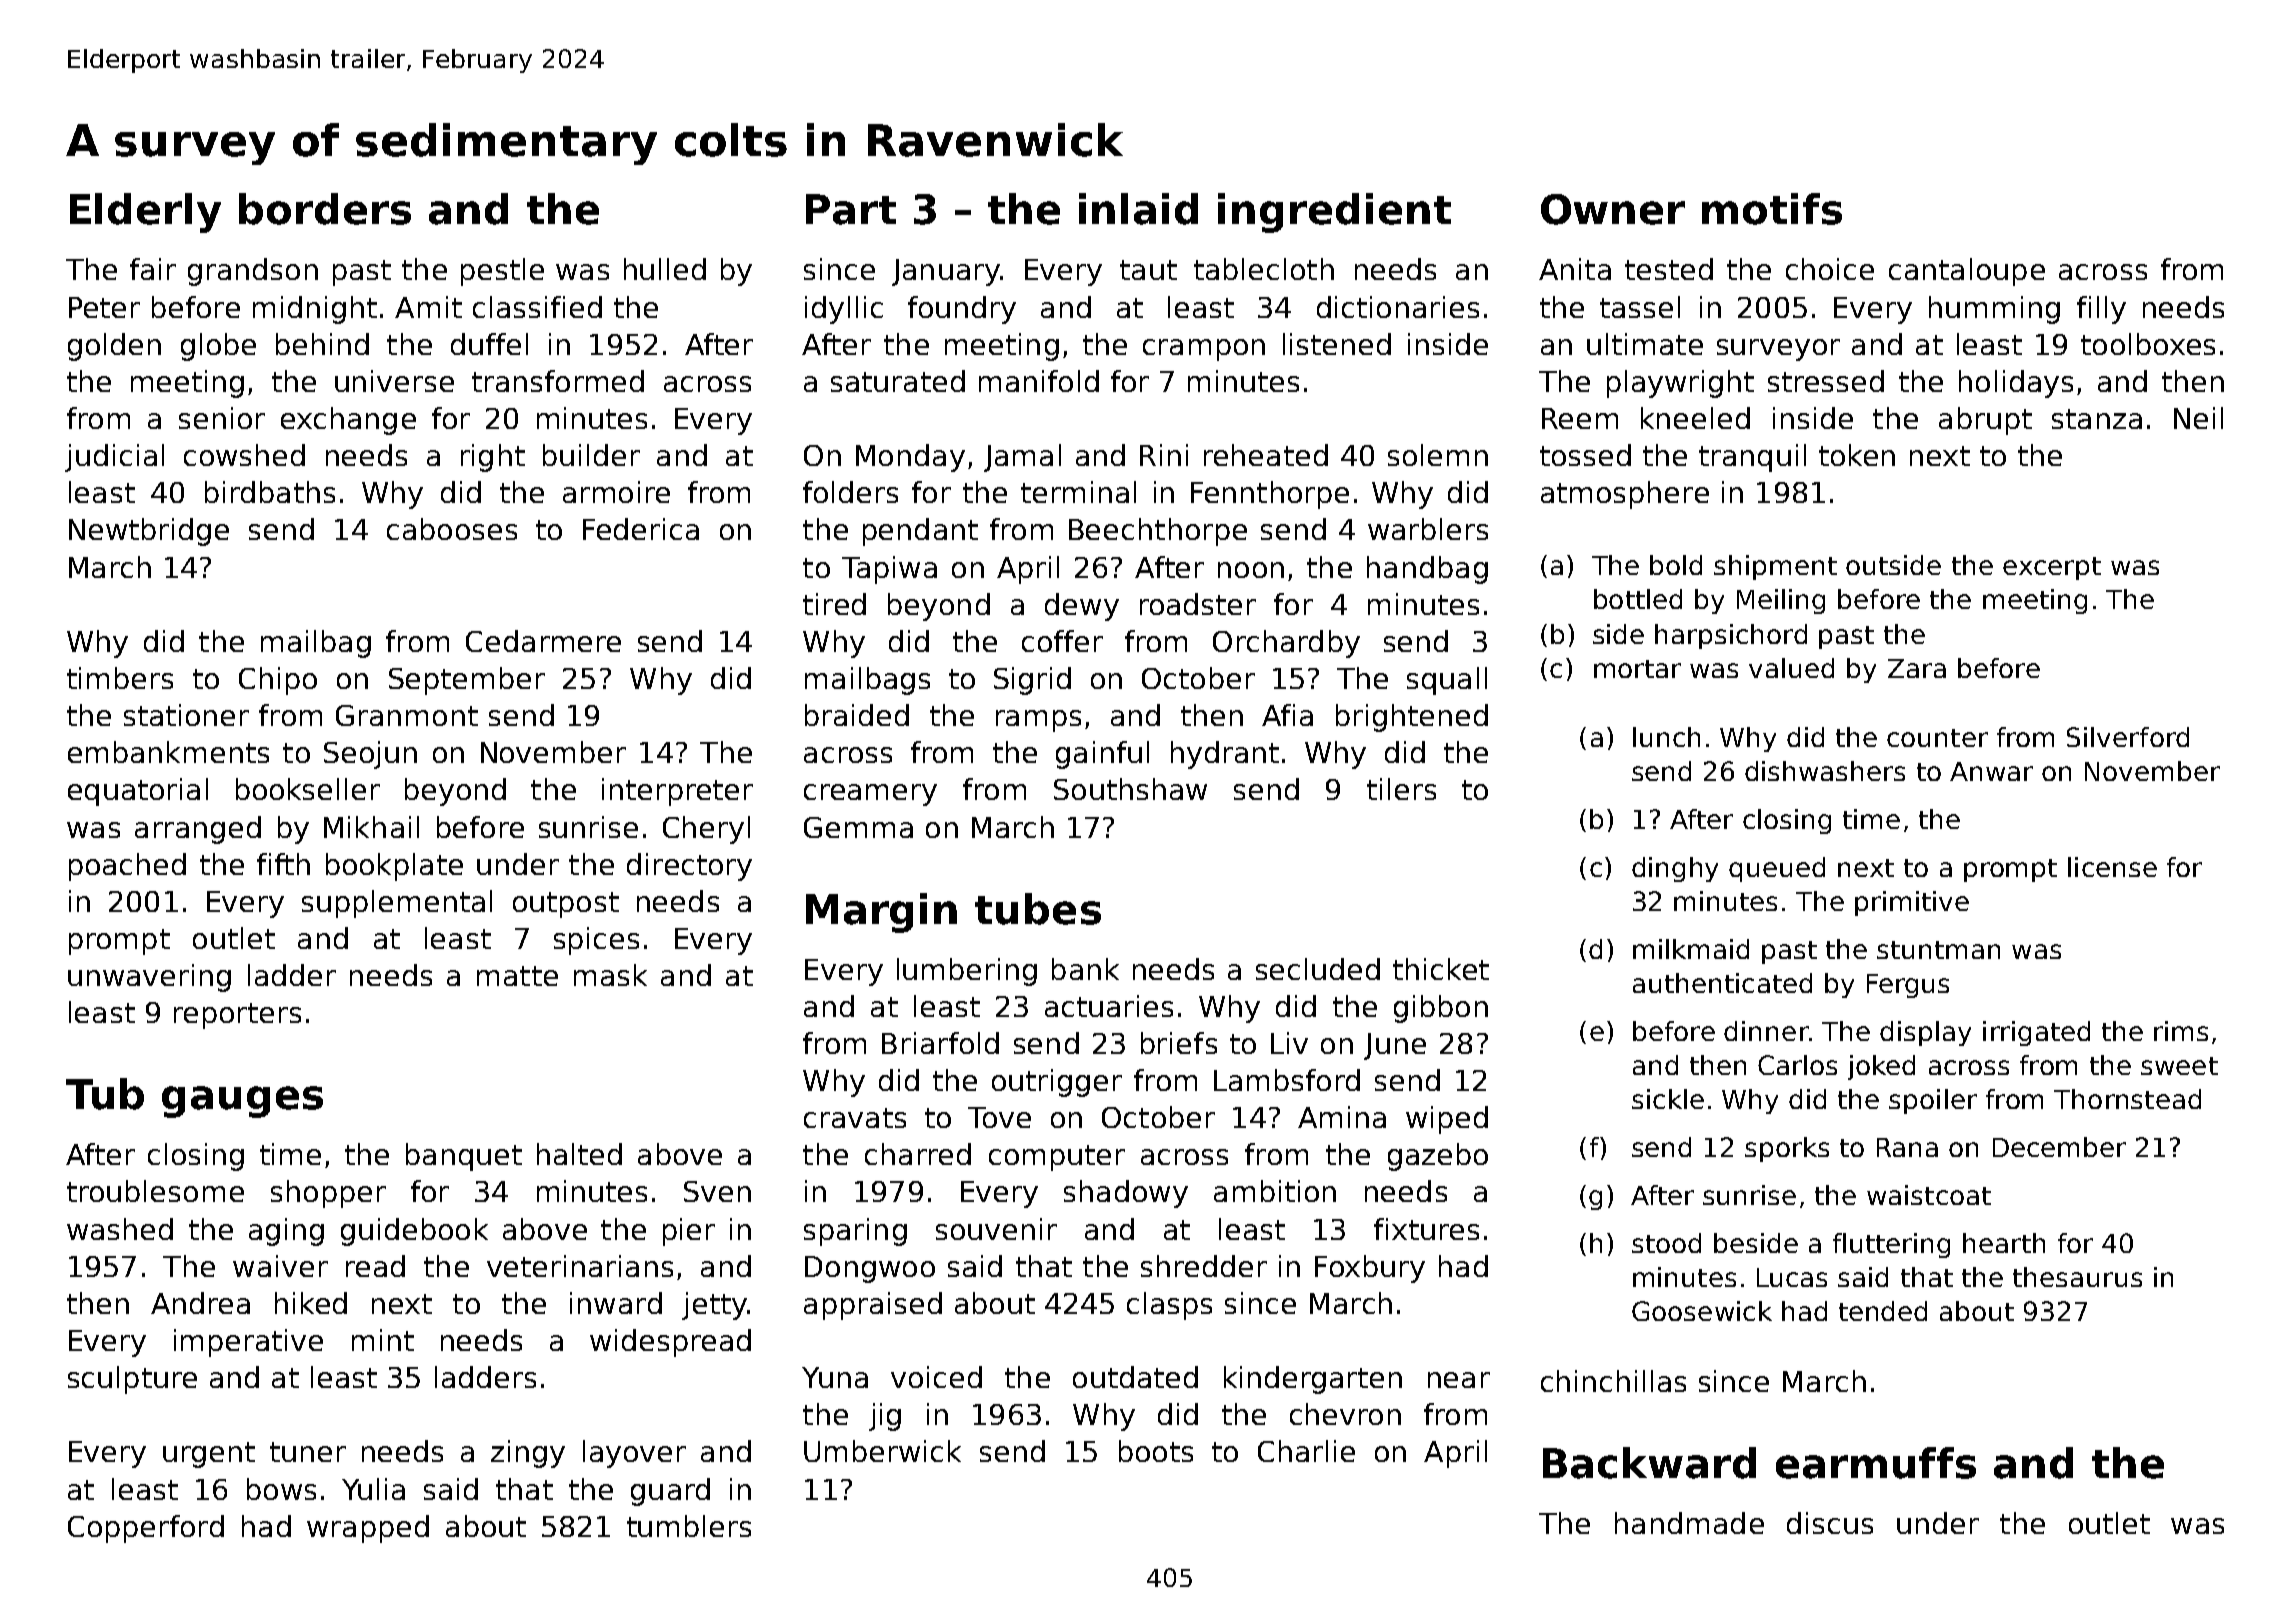 This page has width=2292, height=1620. I want to click on manifold, so click(1039, 381).
